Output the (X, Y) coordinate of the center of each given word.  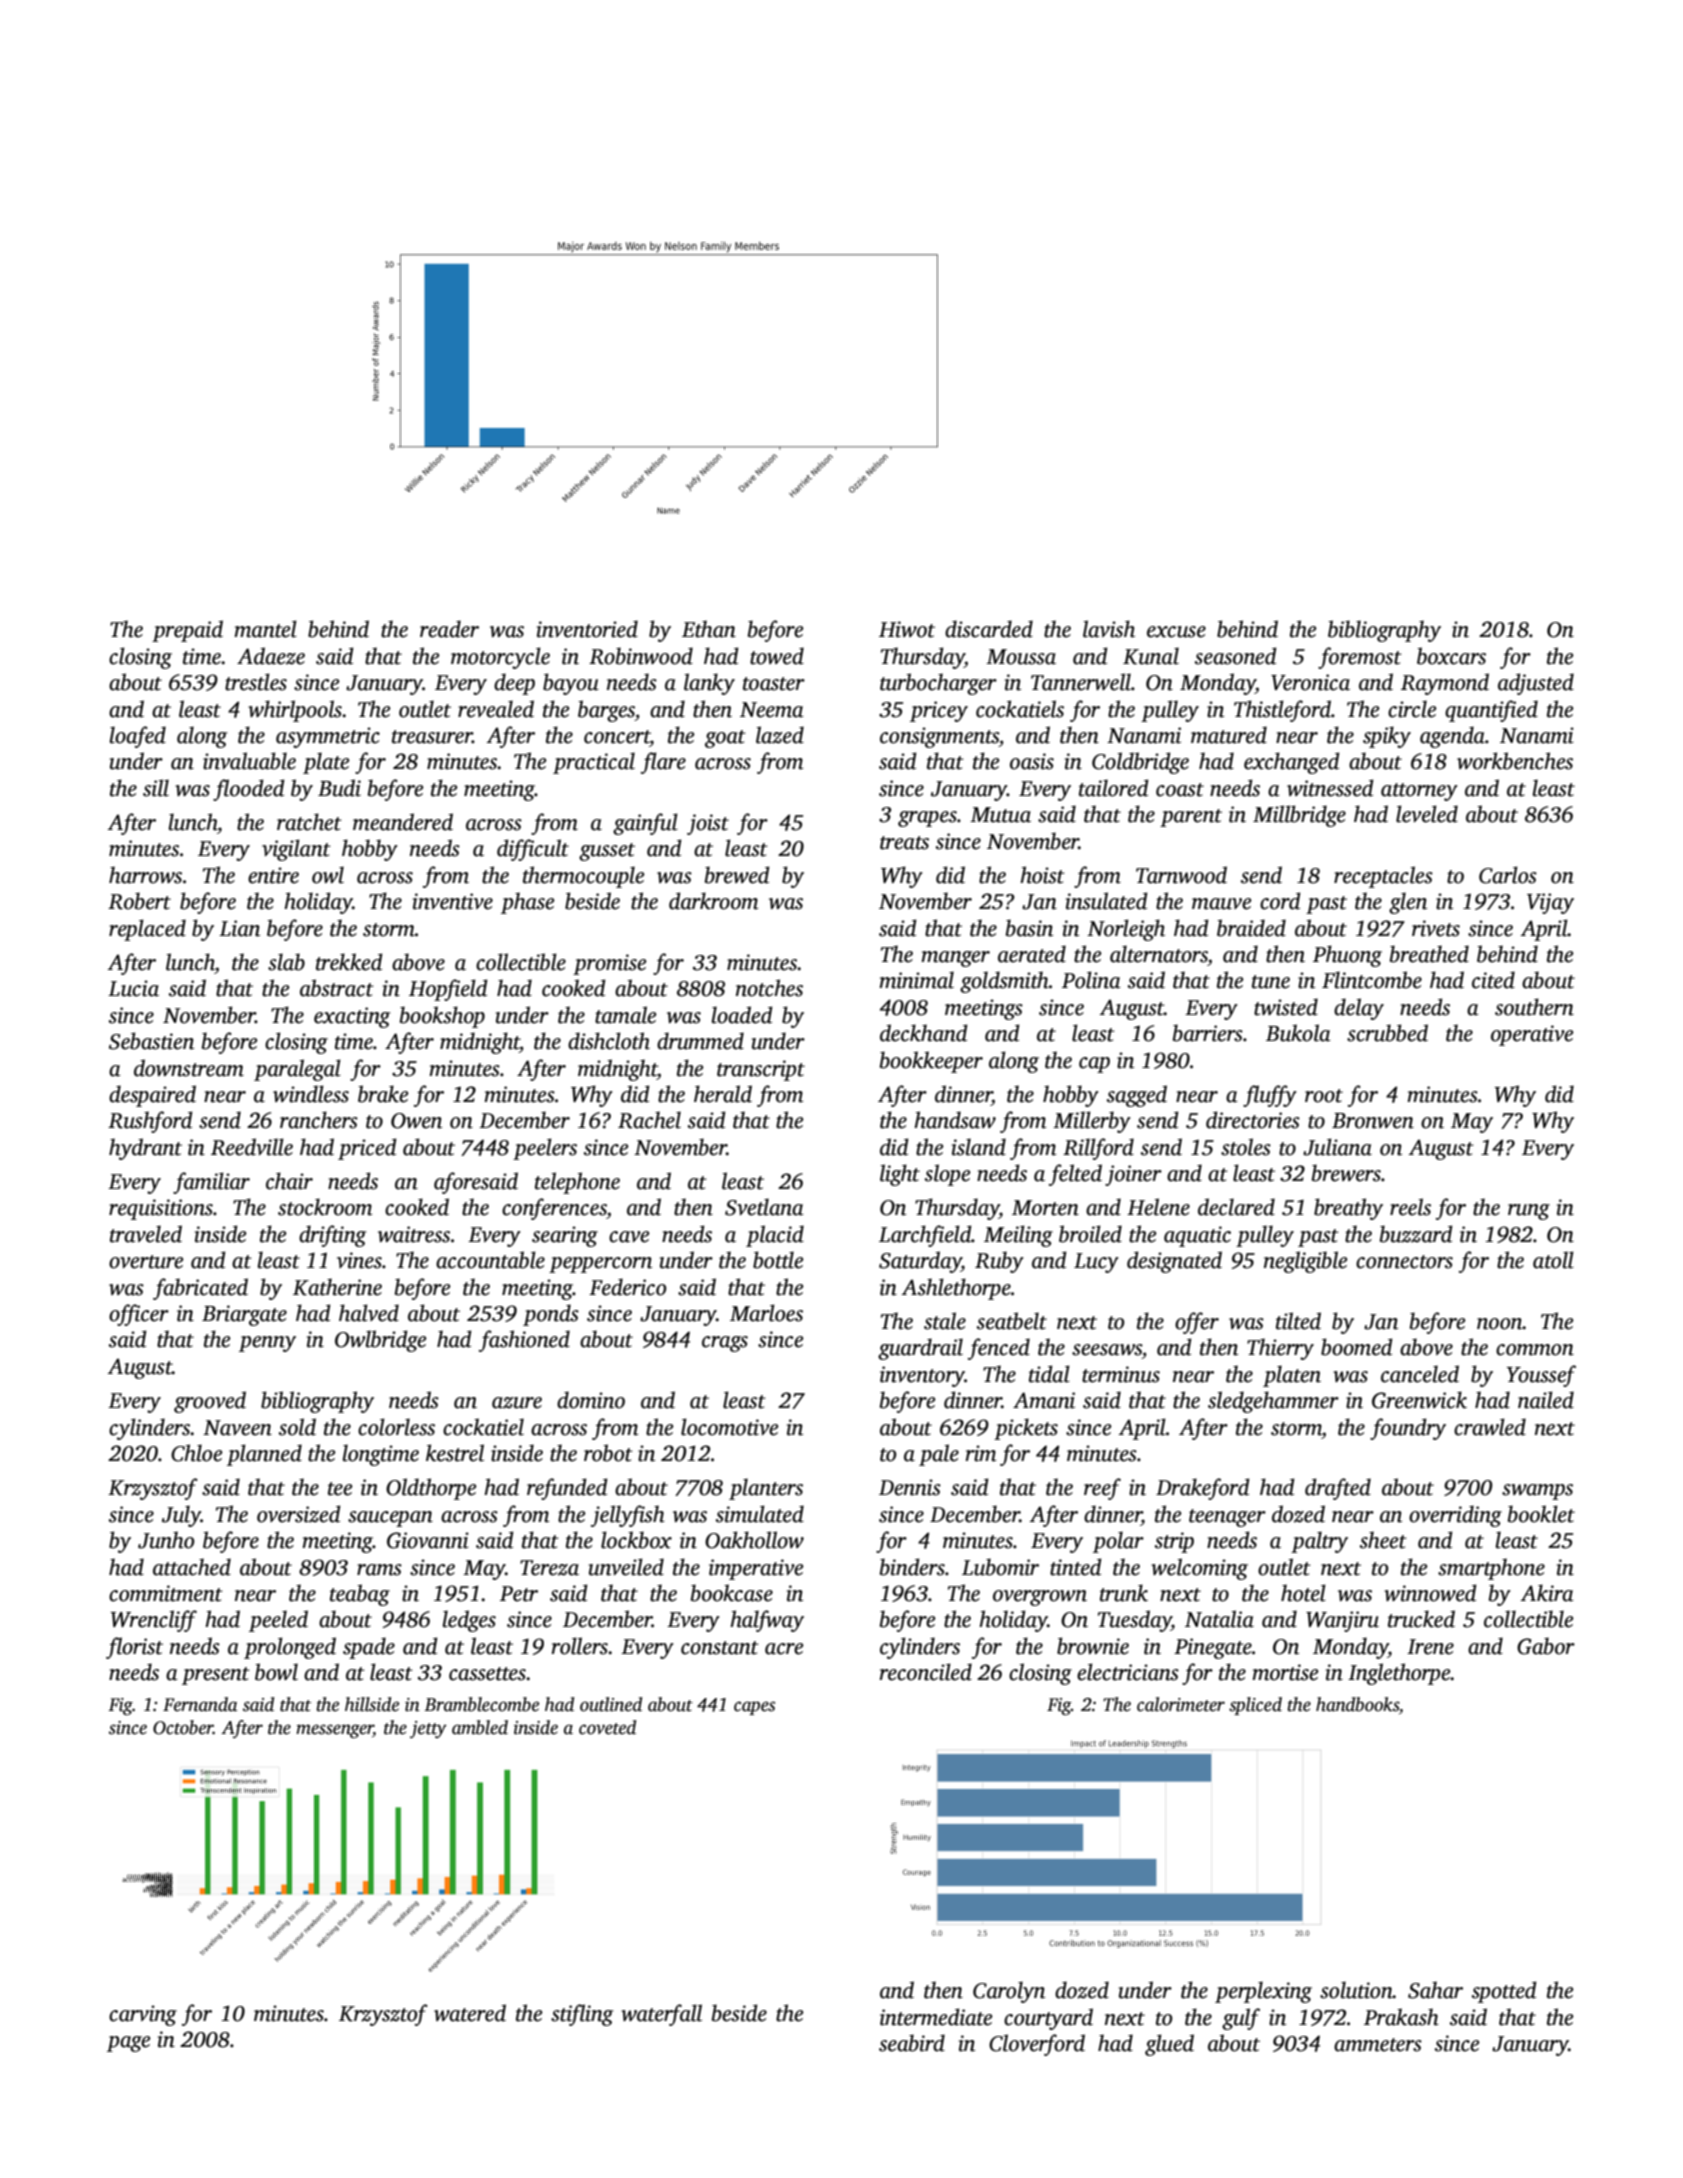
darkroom (713, 901)
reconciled (926, 1672)
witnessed (1330, 788)
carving (143, 2015)
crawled (1490, 1427)
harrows (145, 875)
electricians (1128, 1672)
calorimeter (1181, 1704)
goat (725, 739)
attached (192, 1567)
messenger (334, 1731)
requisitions (161, 1209)
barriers (1208, 1033)
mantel (265, 629)
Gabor (1546, 1646)
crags (725, 1344)
